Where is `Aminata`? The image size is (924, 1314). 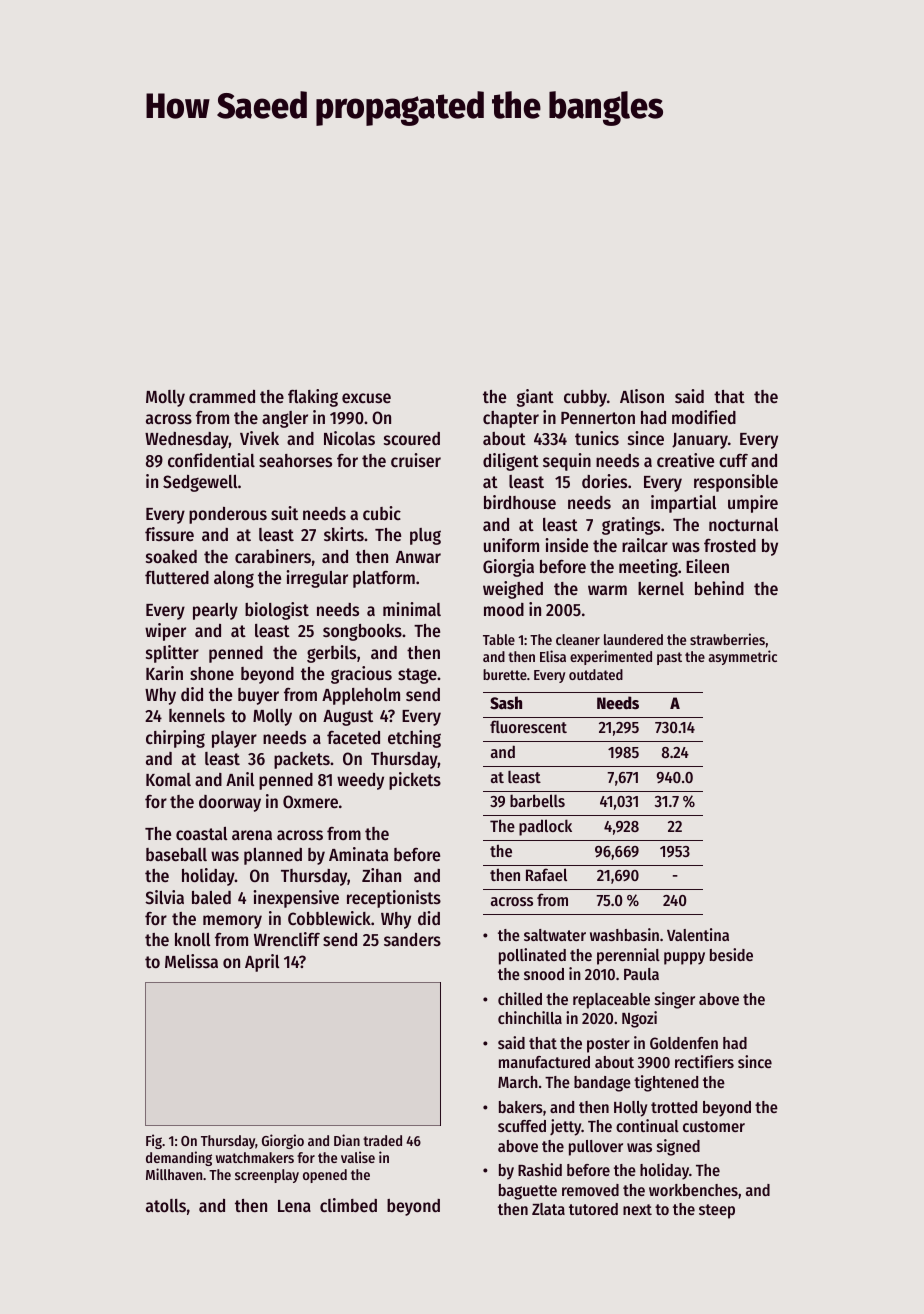 Aminata is located at coordinates (358, 854).
